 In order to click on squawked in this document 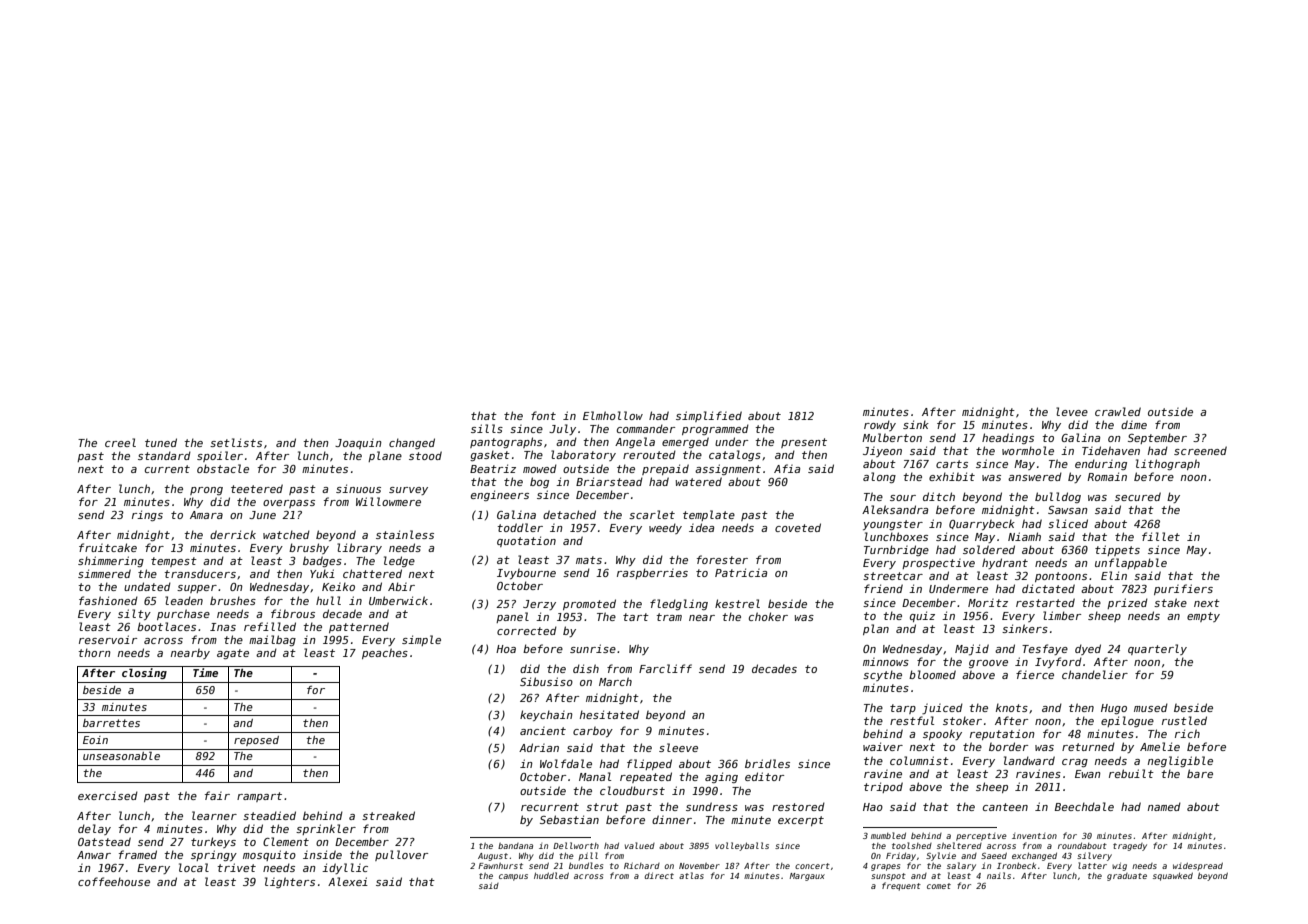, I will do `click(1173, 876)`.
